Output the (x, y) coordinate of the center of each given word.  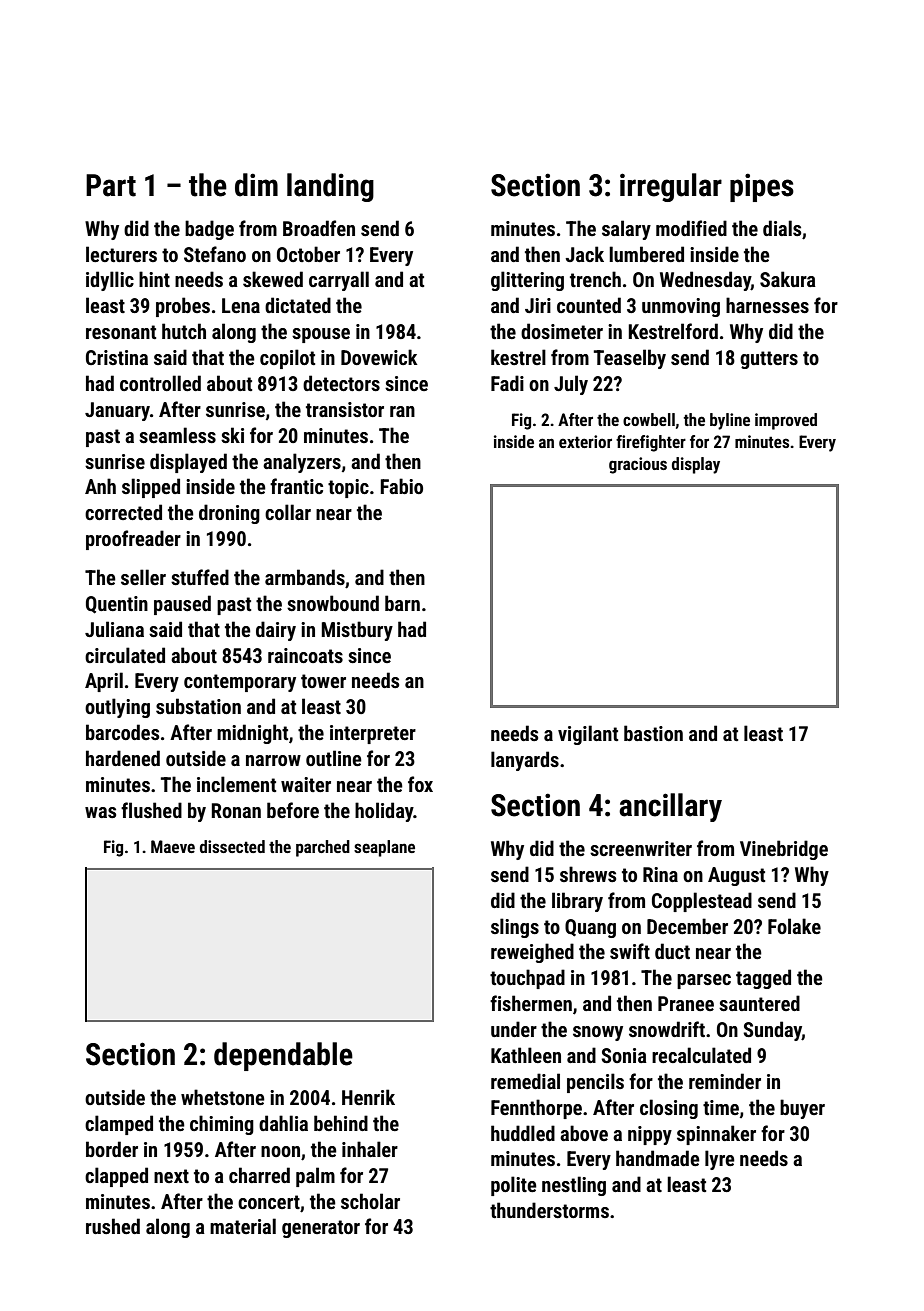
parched (323, 848)
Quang (590, 928)
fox (420, 784)
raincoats (305, 655)
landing (330, 187)
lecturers (121, 254)
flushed (151, 810)
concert (269, 1202)
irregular (671, 187)
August (736, 876)
